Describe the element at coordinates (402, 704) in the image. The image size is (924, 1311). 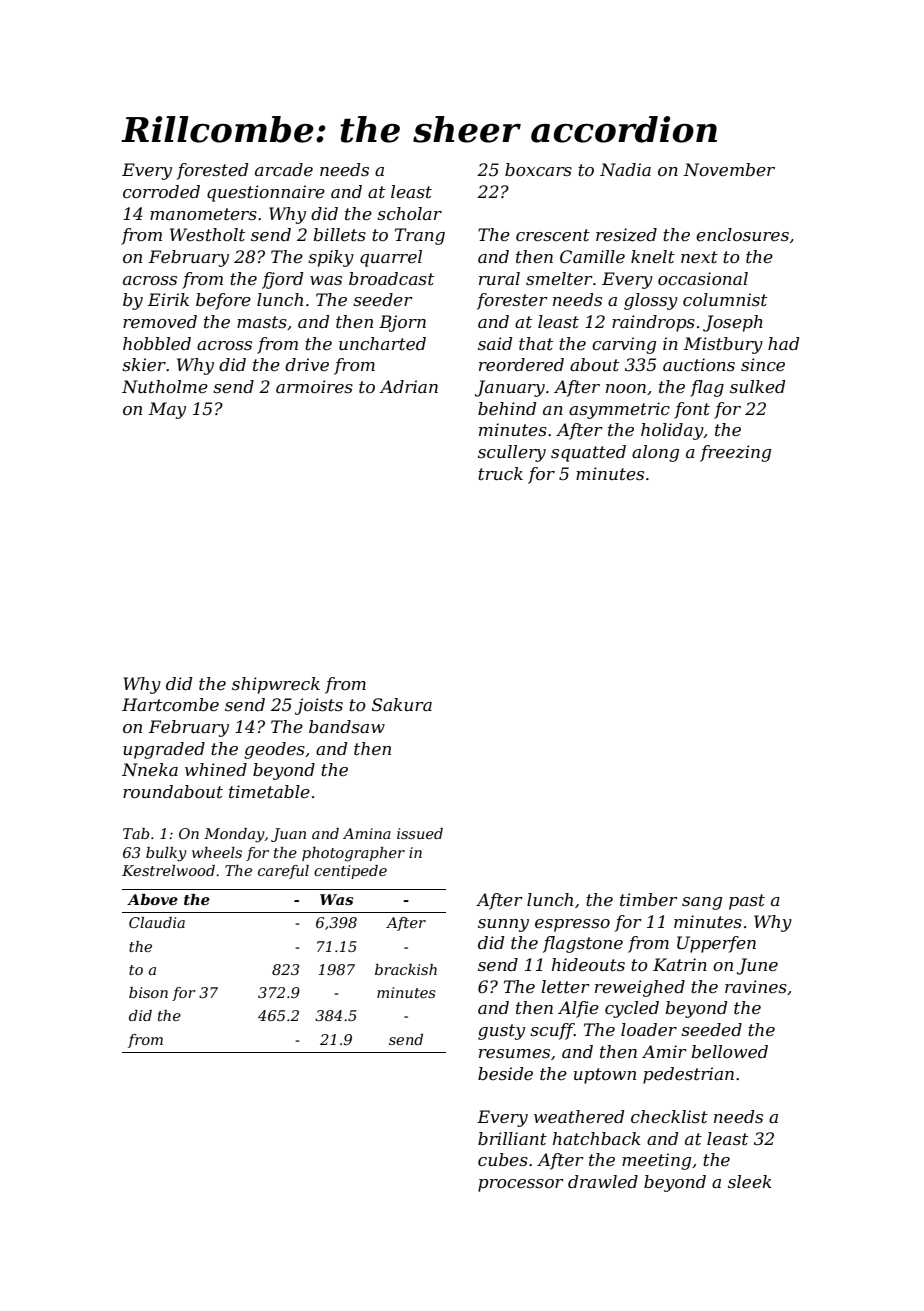
I see `Sakura` at that location.
